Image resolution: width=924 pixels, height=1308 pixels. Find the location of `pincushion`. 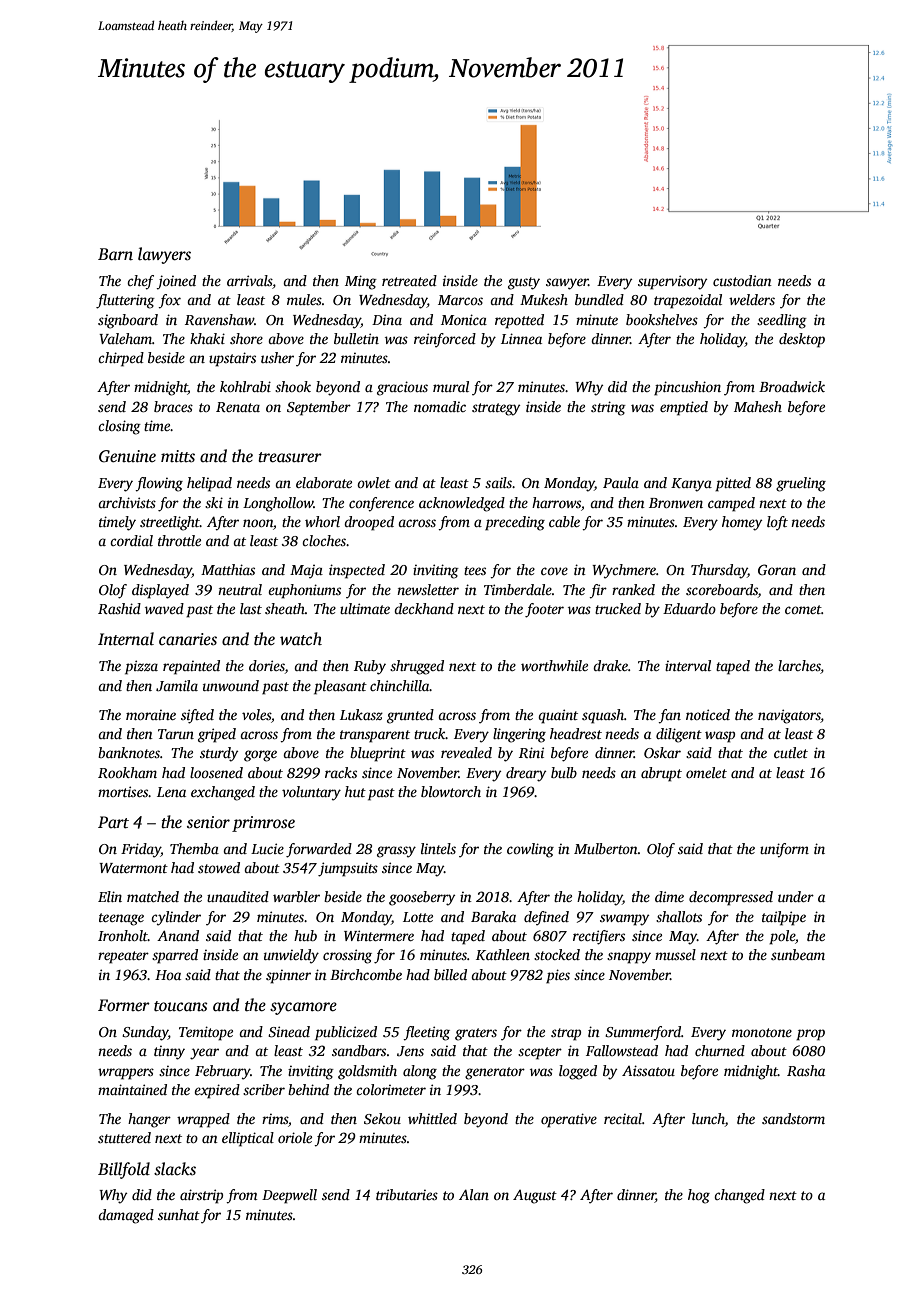

pincushion is located at coordinates (687, 388).
